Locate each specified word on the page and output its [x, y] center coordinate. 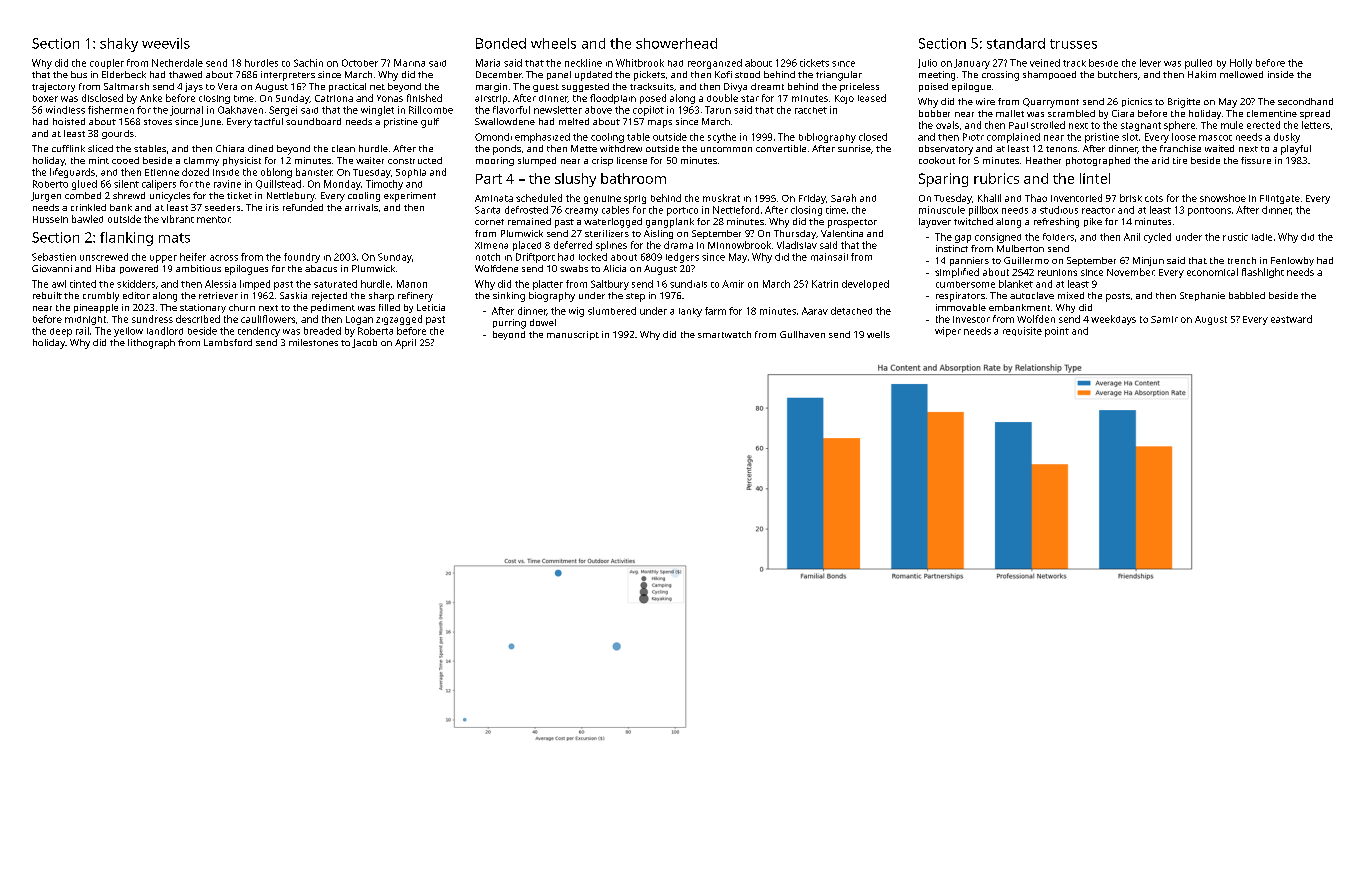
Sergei [283, 111]
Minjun [1148, 261]
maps [660, 124]
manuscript [573, 335]
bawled [87, 219]
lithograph [151, 344]
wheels [553, 43]
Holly [1241, 64]
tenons [1061, 149]
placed [527, 246]
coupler [107, 64]
